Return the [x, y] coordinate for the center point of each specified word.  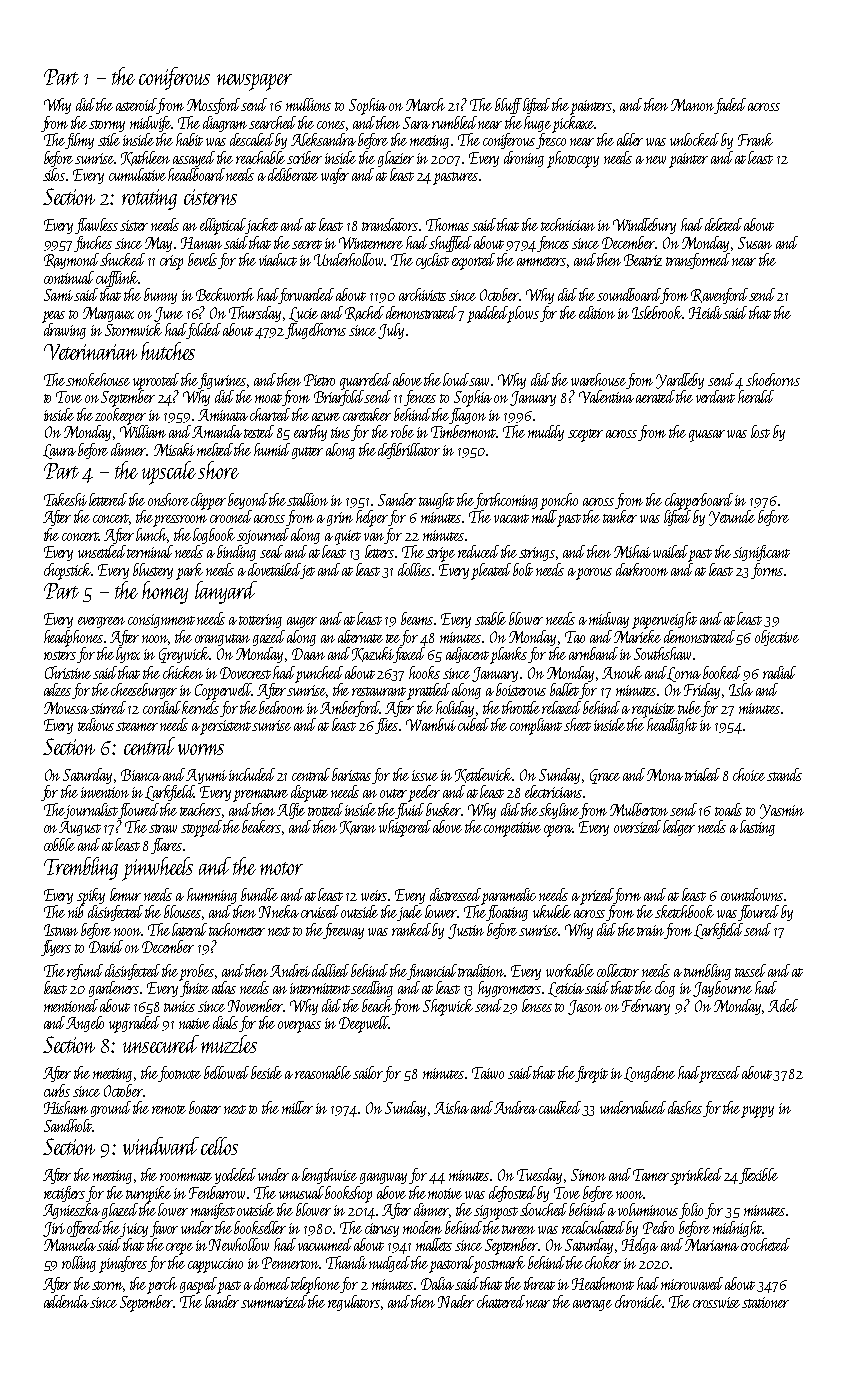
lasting [757, 828]
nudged [389, 1264]
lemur [125, 894]
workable [570, 970]
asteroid [137, 106]
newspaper [254, 82]
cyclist [432, 261]
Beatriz [643, 260]
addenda [66, 1301]
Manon [692, 105]
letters [379, 551]
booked [722, 672]
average [592, 1305]
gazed [269, 638]
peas [53, 317]
